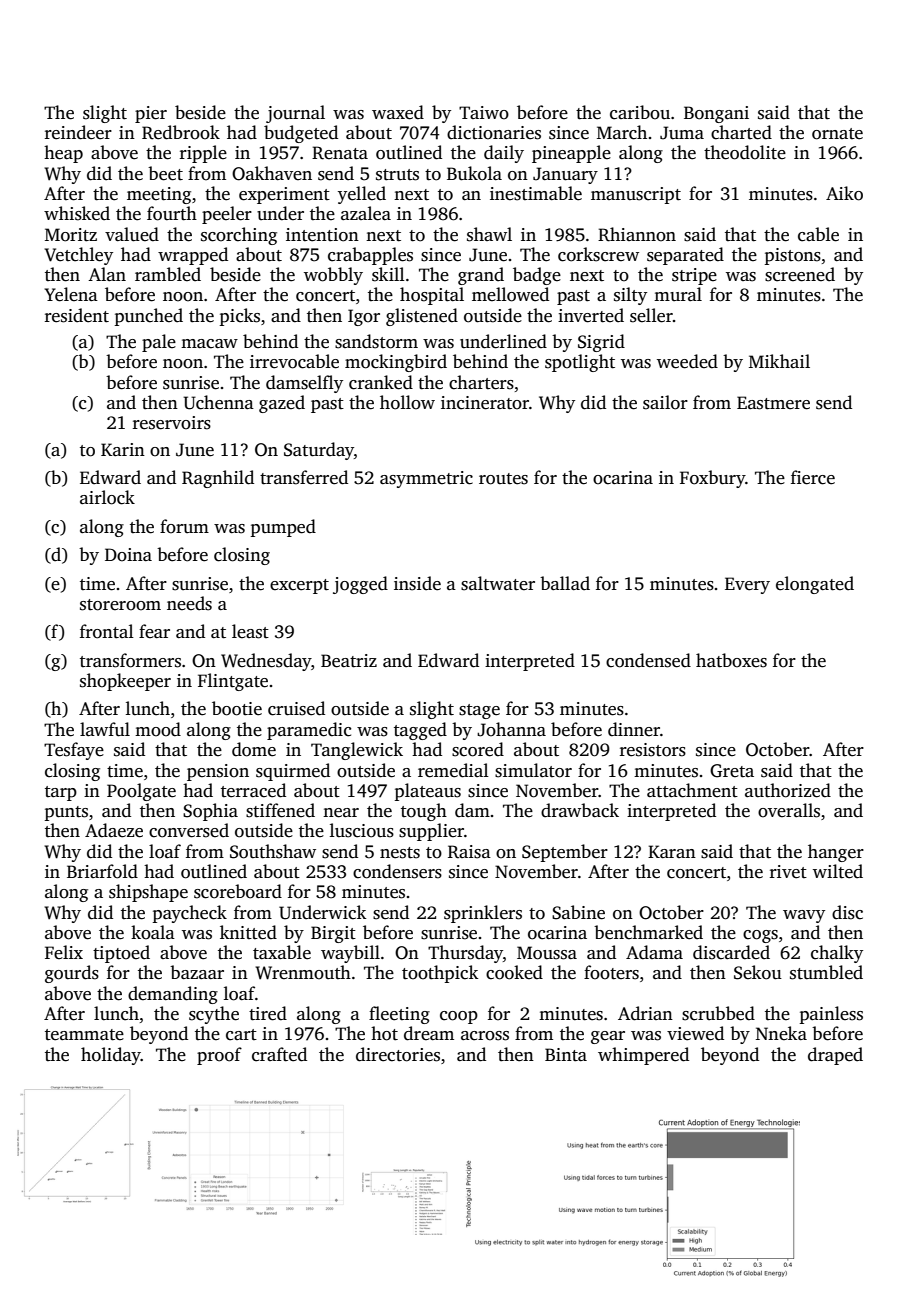 The height and width of the screenshot is (1316, 908). I want to click on bootie, so click(237, 708).
